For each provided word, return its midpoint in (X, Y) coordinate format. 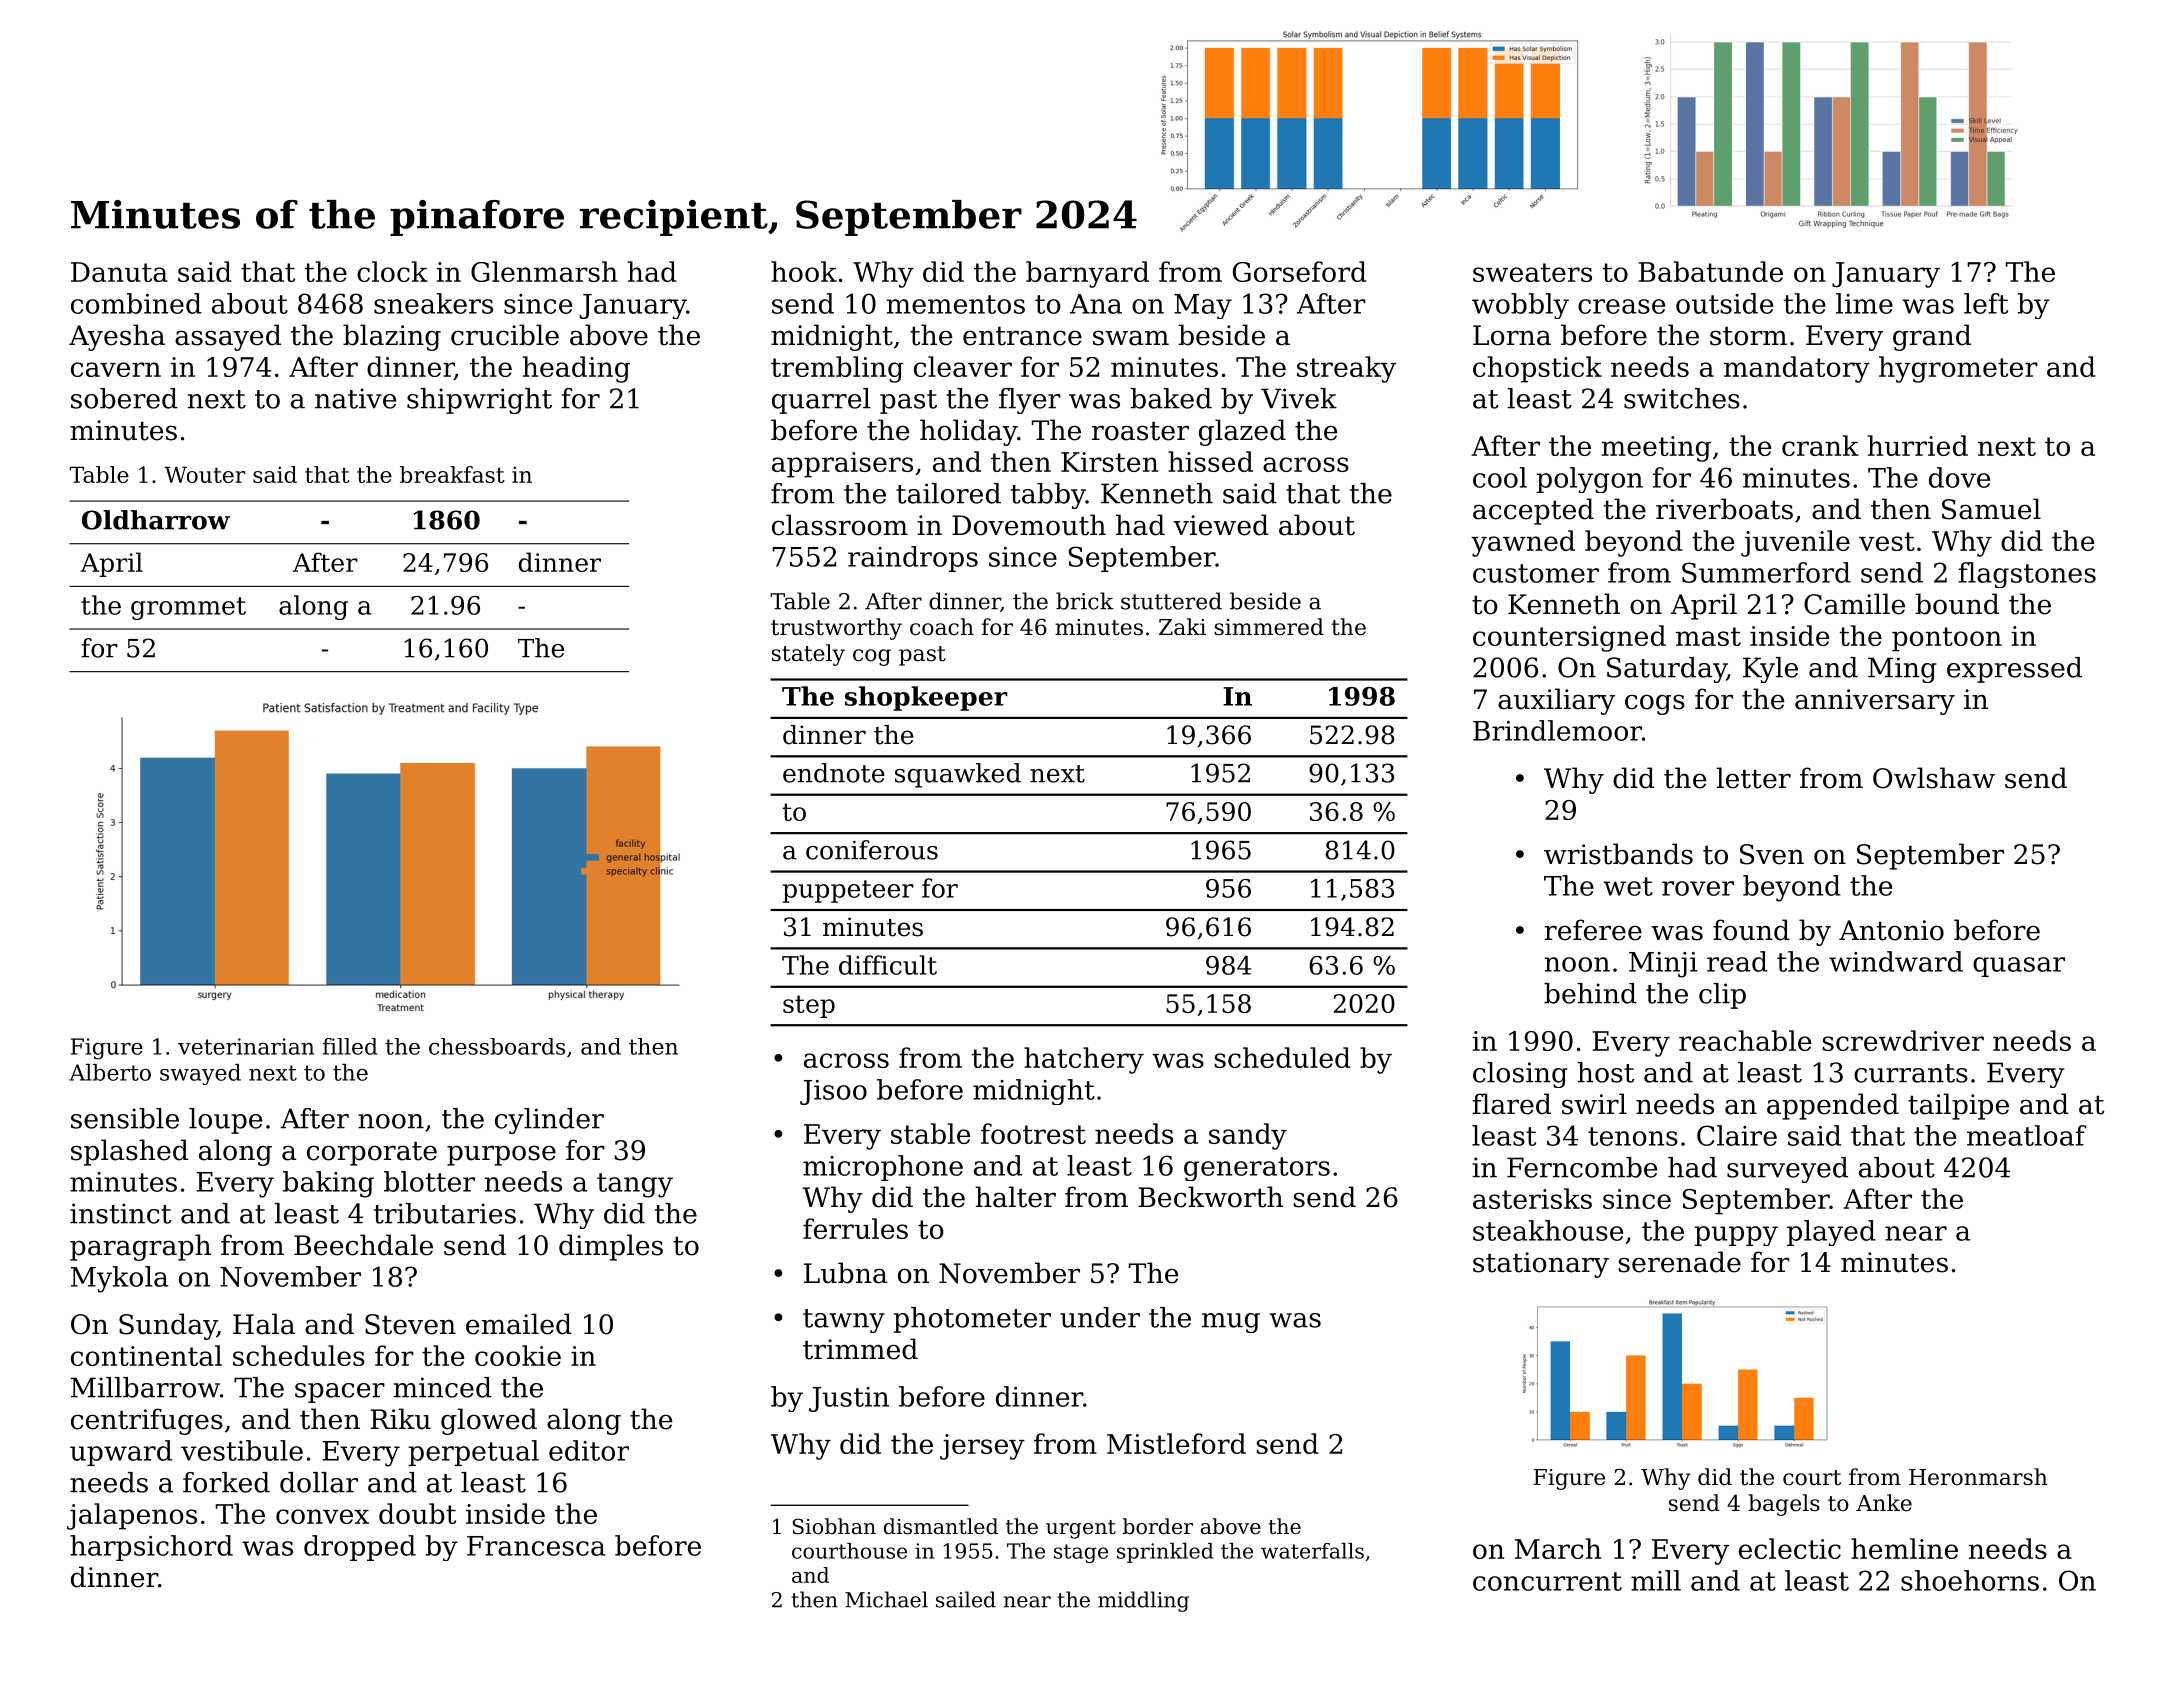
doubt (417, 1513)
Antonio (1891, 930)
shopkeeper (926, 698)
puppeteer (848, 891)
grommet (188, 608)
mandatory (1797, 369)
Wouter (205, 474)
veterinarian (246, 1046)
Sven (1772, 854)
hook (804, 271)
